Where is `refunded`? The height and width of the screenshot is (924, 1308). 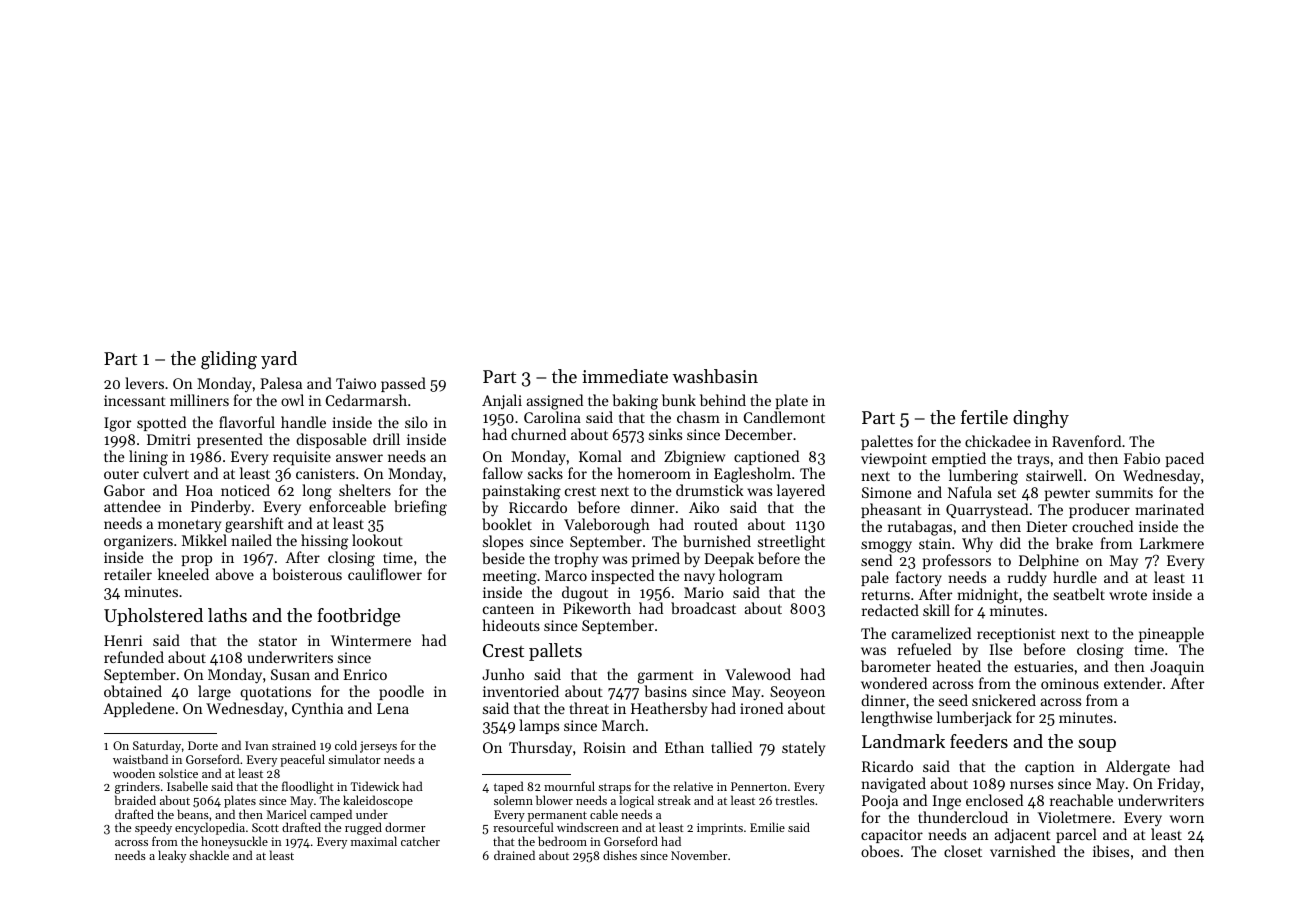 refunded is located at coordinates (134, 657).
